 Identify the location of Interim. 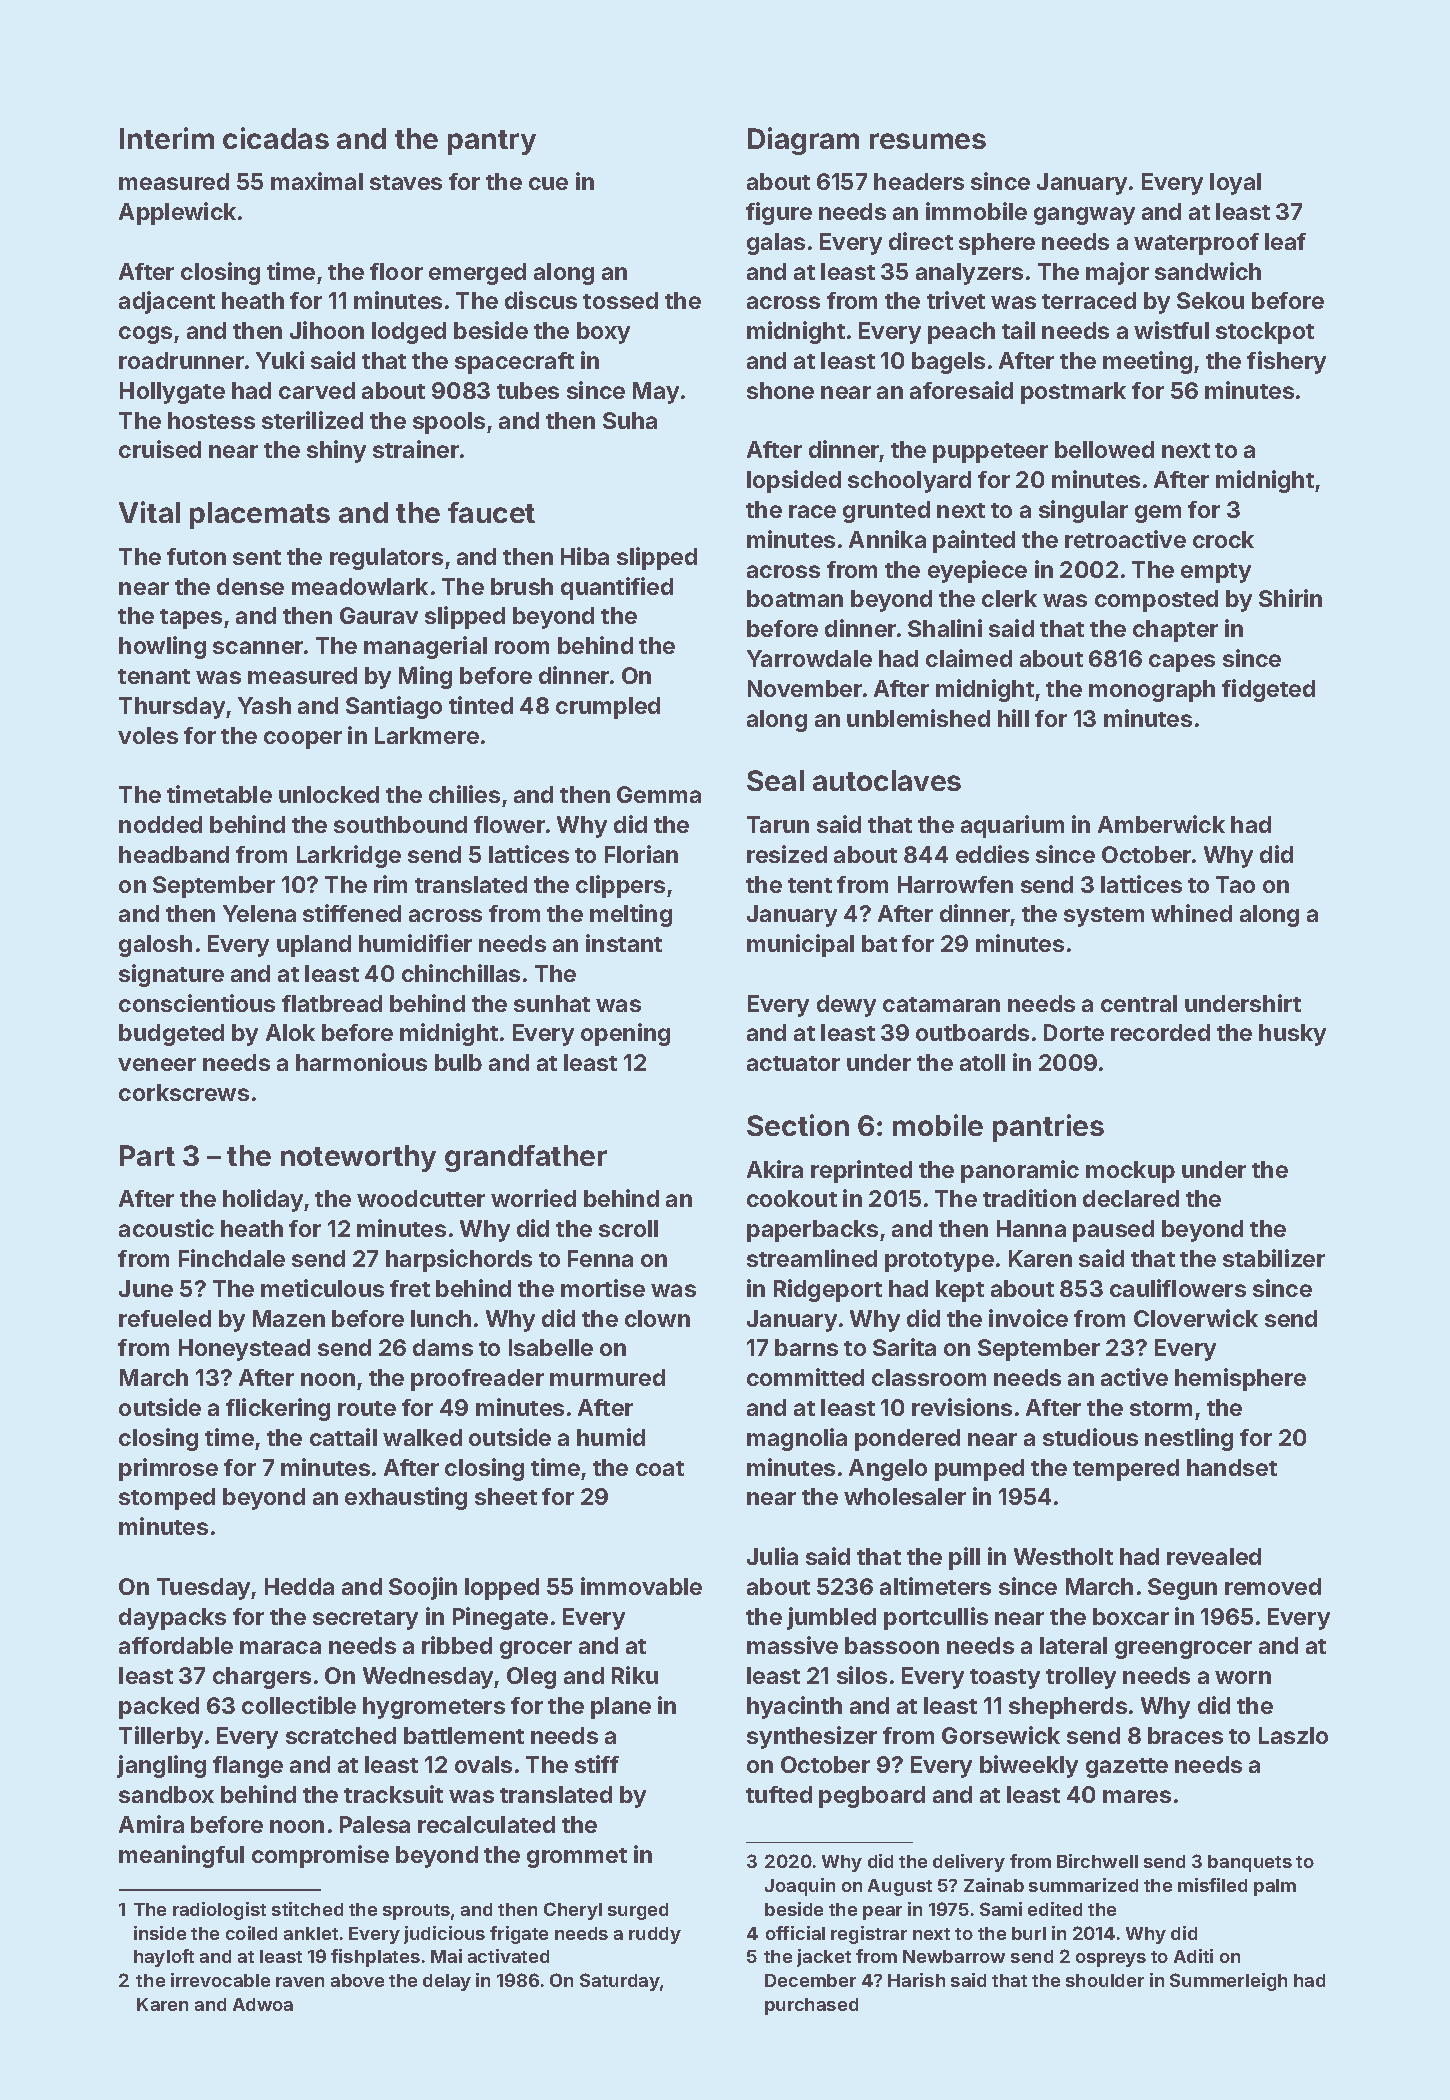
(167, 138).
